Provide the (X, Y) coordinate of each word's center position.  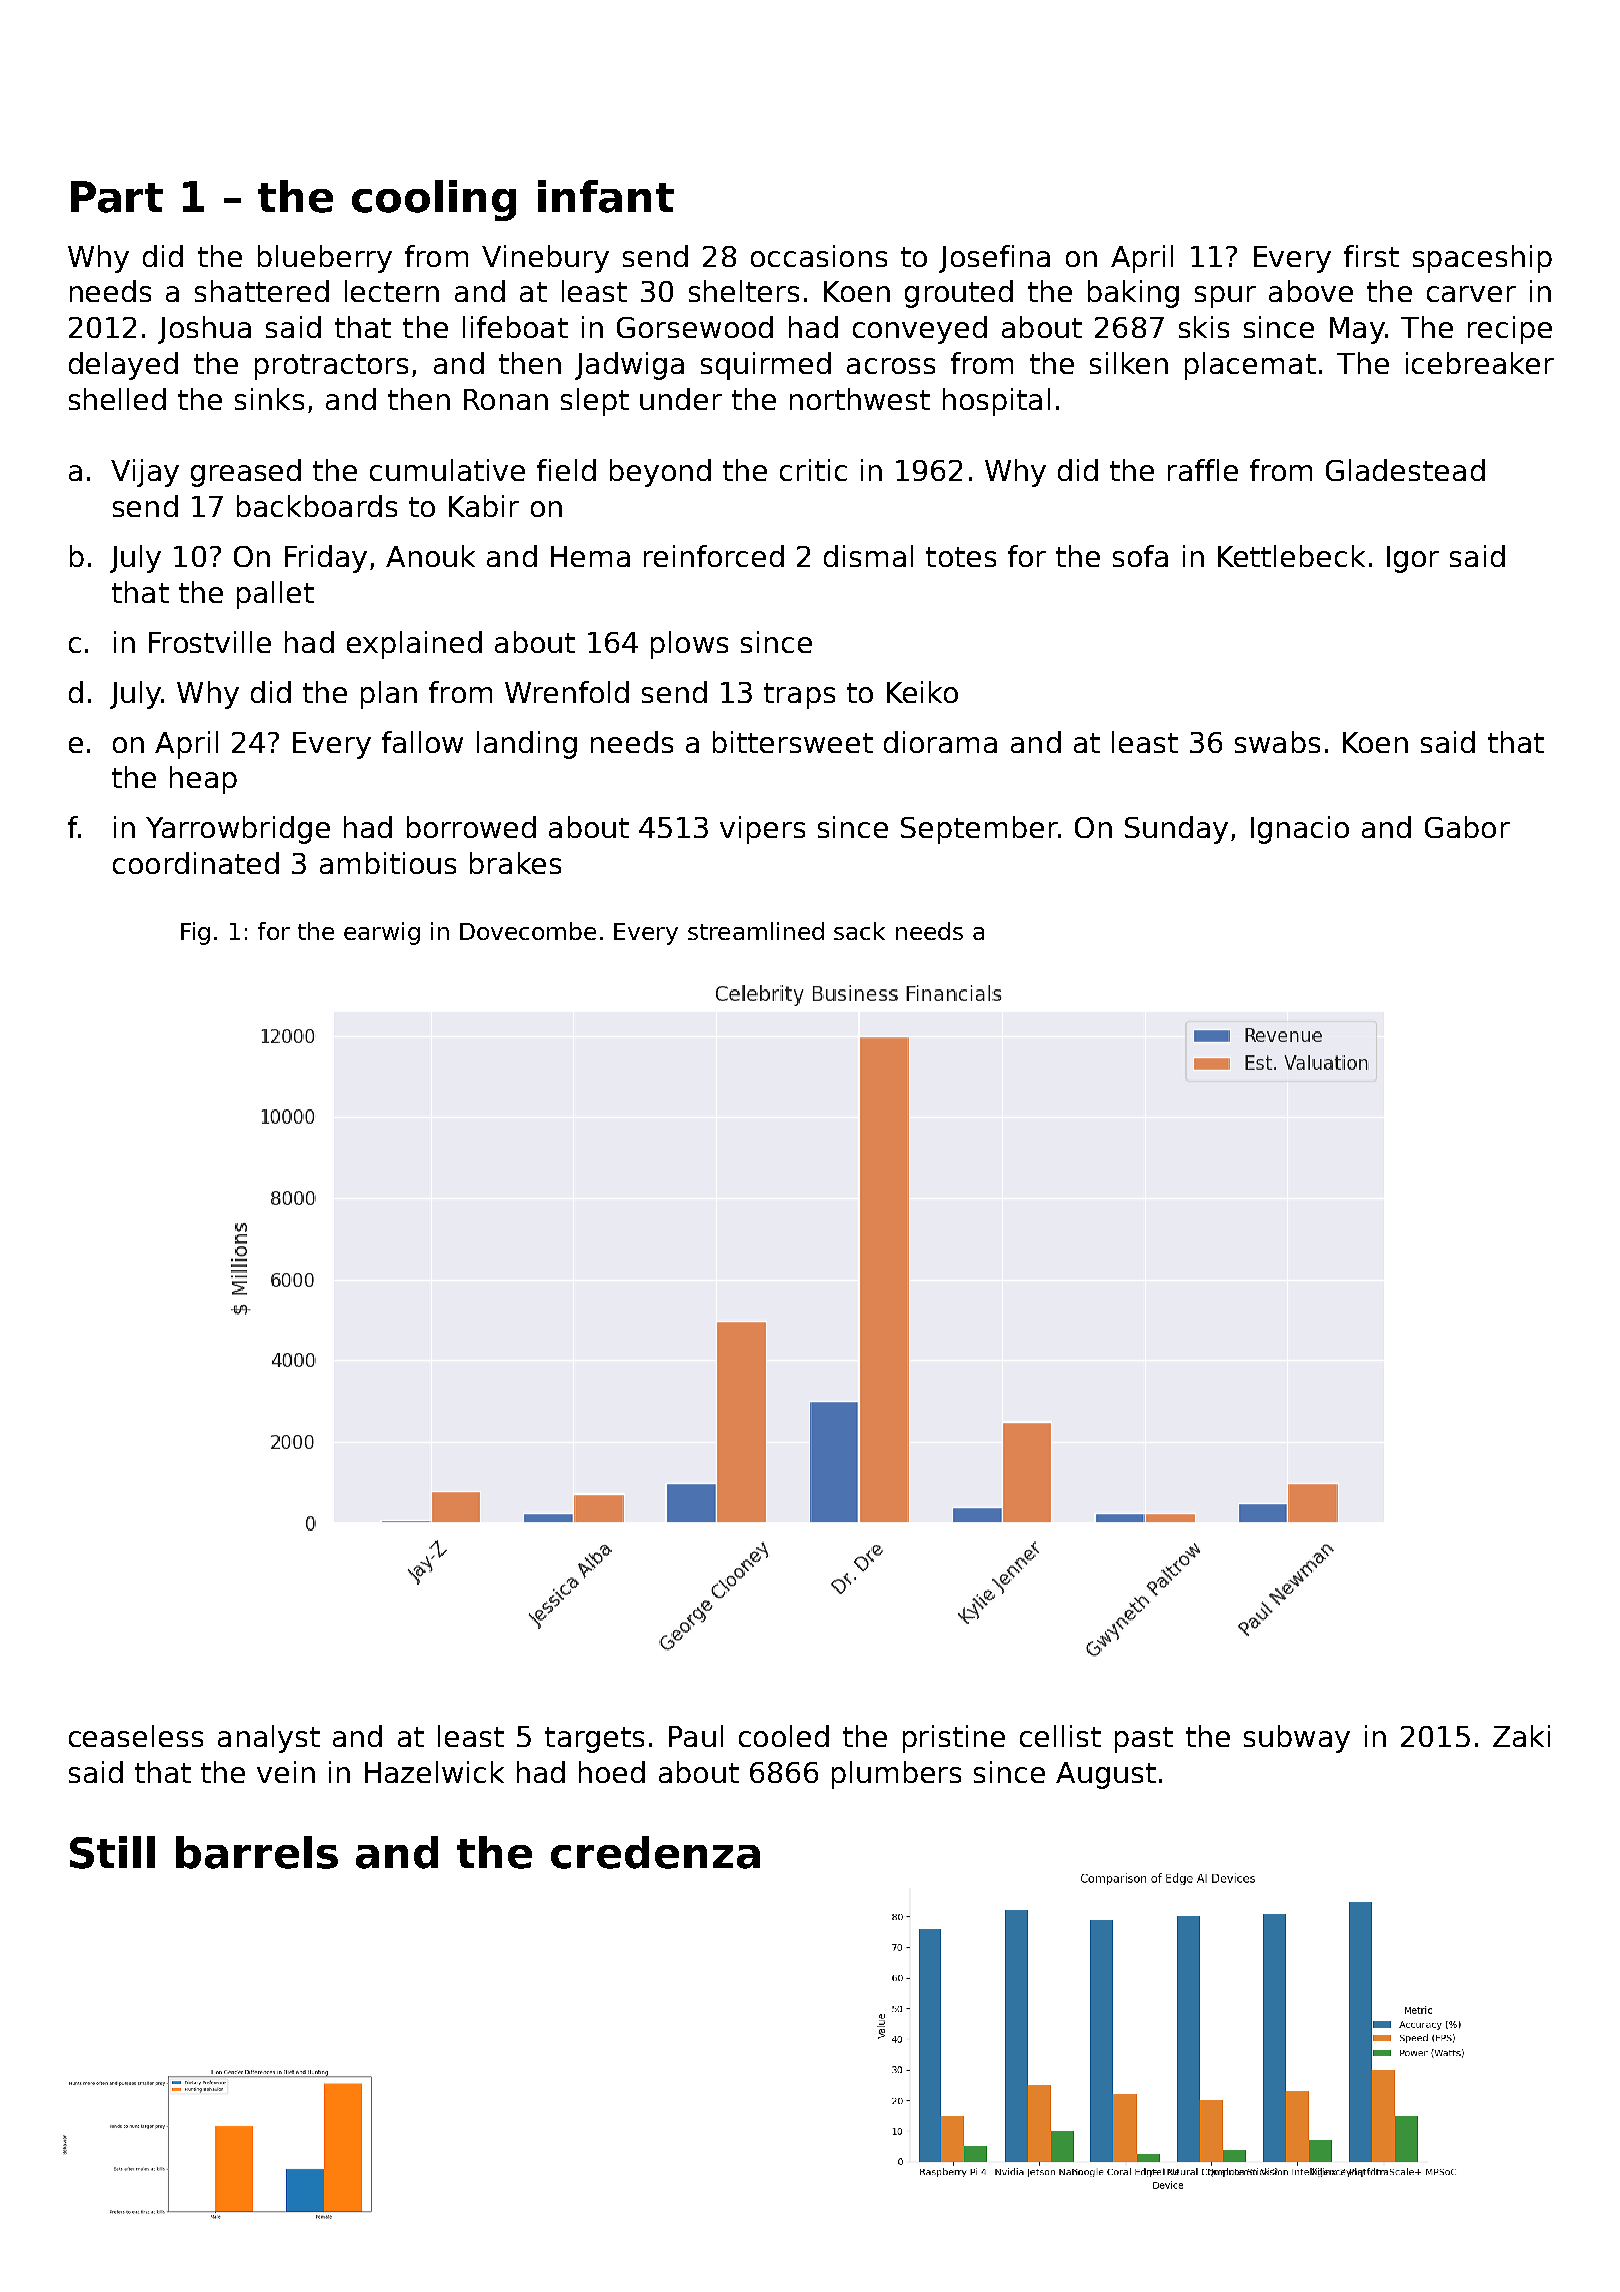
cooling (434, 200)
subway (1297, 1739)
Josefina (994, 259)
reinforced (714, 556)
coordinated (196, 863)
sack (859, 931)
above (1311, 291)
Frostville (210, 642)
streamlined (756, 931)
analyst (269, 1739)
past (1144, 1740)
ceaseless (136, 1736)
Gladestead (1405, 470)
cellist (1060, 1736)
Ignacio (1300, 830)
